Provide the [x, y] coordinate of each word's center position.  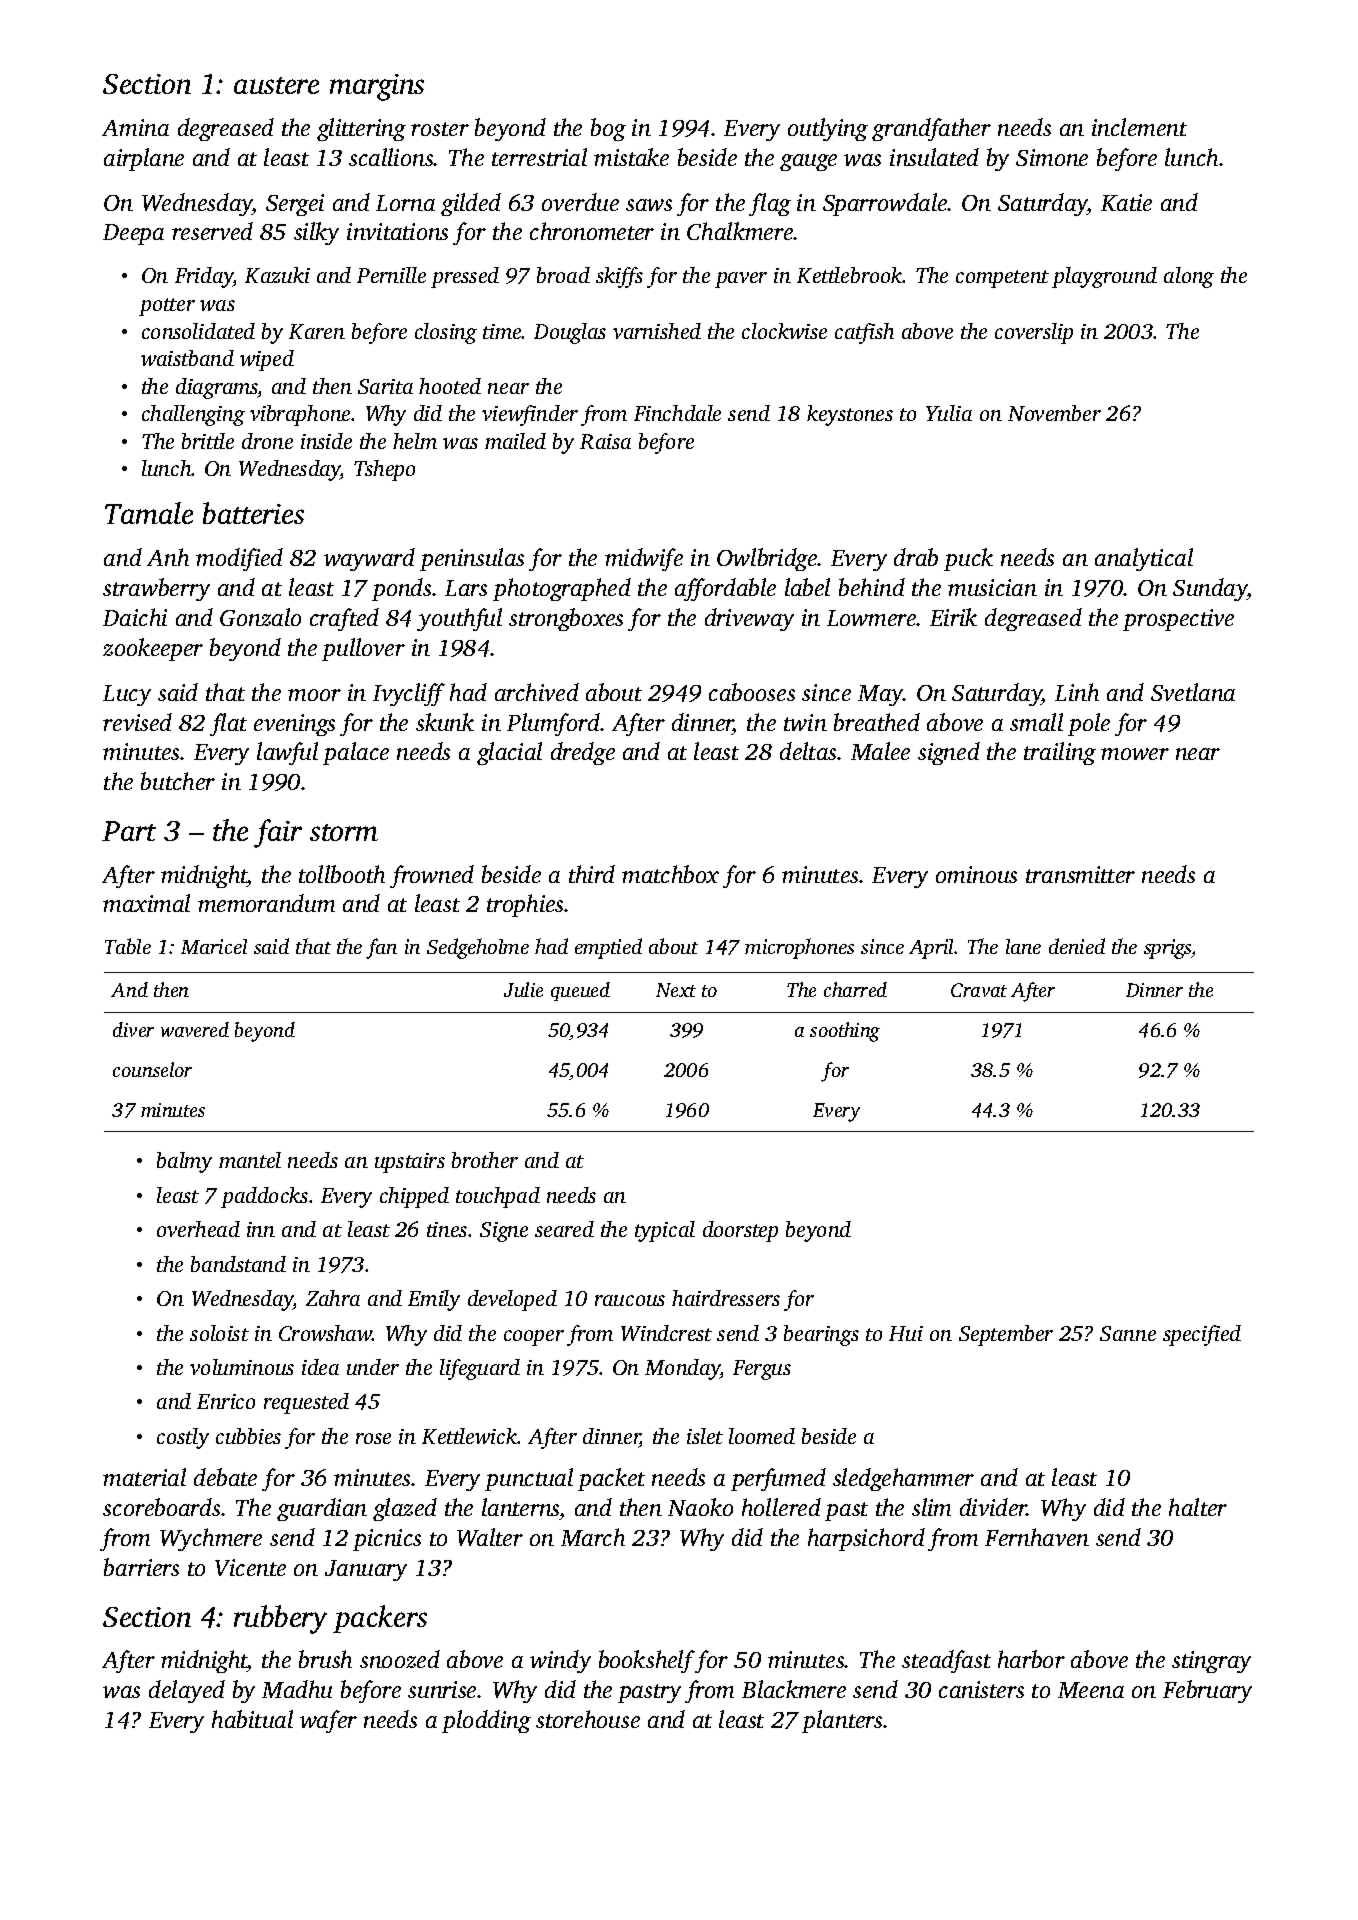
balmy [184, 1162]
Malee [880, 751]
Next [676, 990]
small [1036, 722]
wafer [328, 1721]
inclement [1139, 127]
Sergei [295, 205]
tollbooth [342, 874]
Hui [906, 1333]
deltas [808, 751]
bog [608, 129]
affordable [725, 589]
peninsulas [472, 559]
